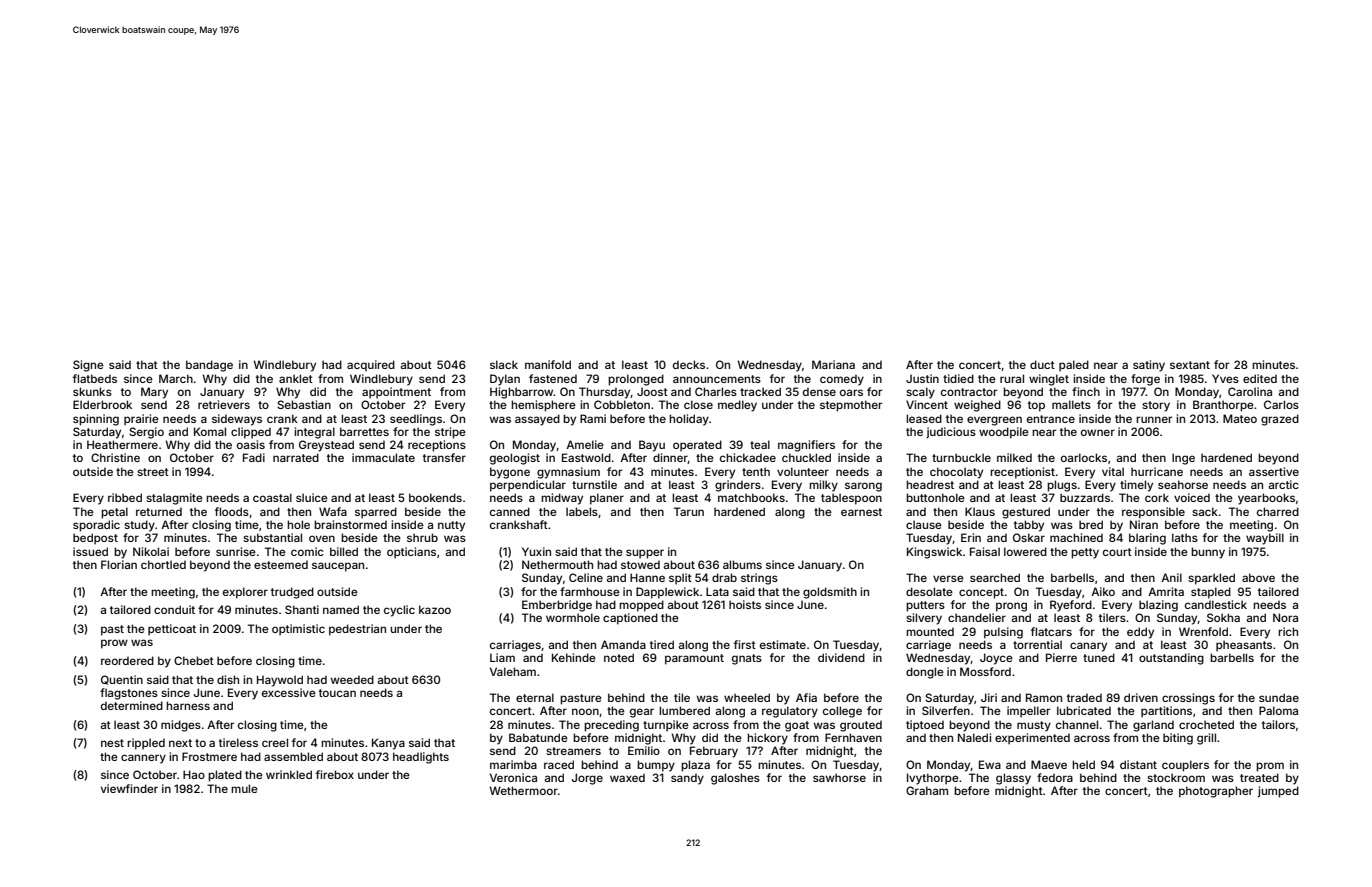  I want to click on glassy, so click(1013, 779).
